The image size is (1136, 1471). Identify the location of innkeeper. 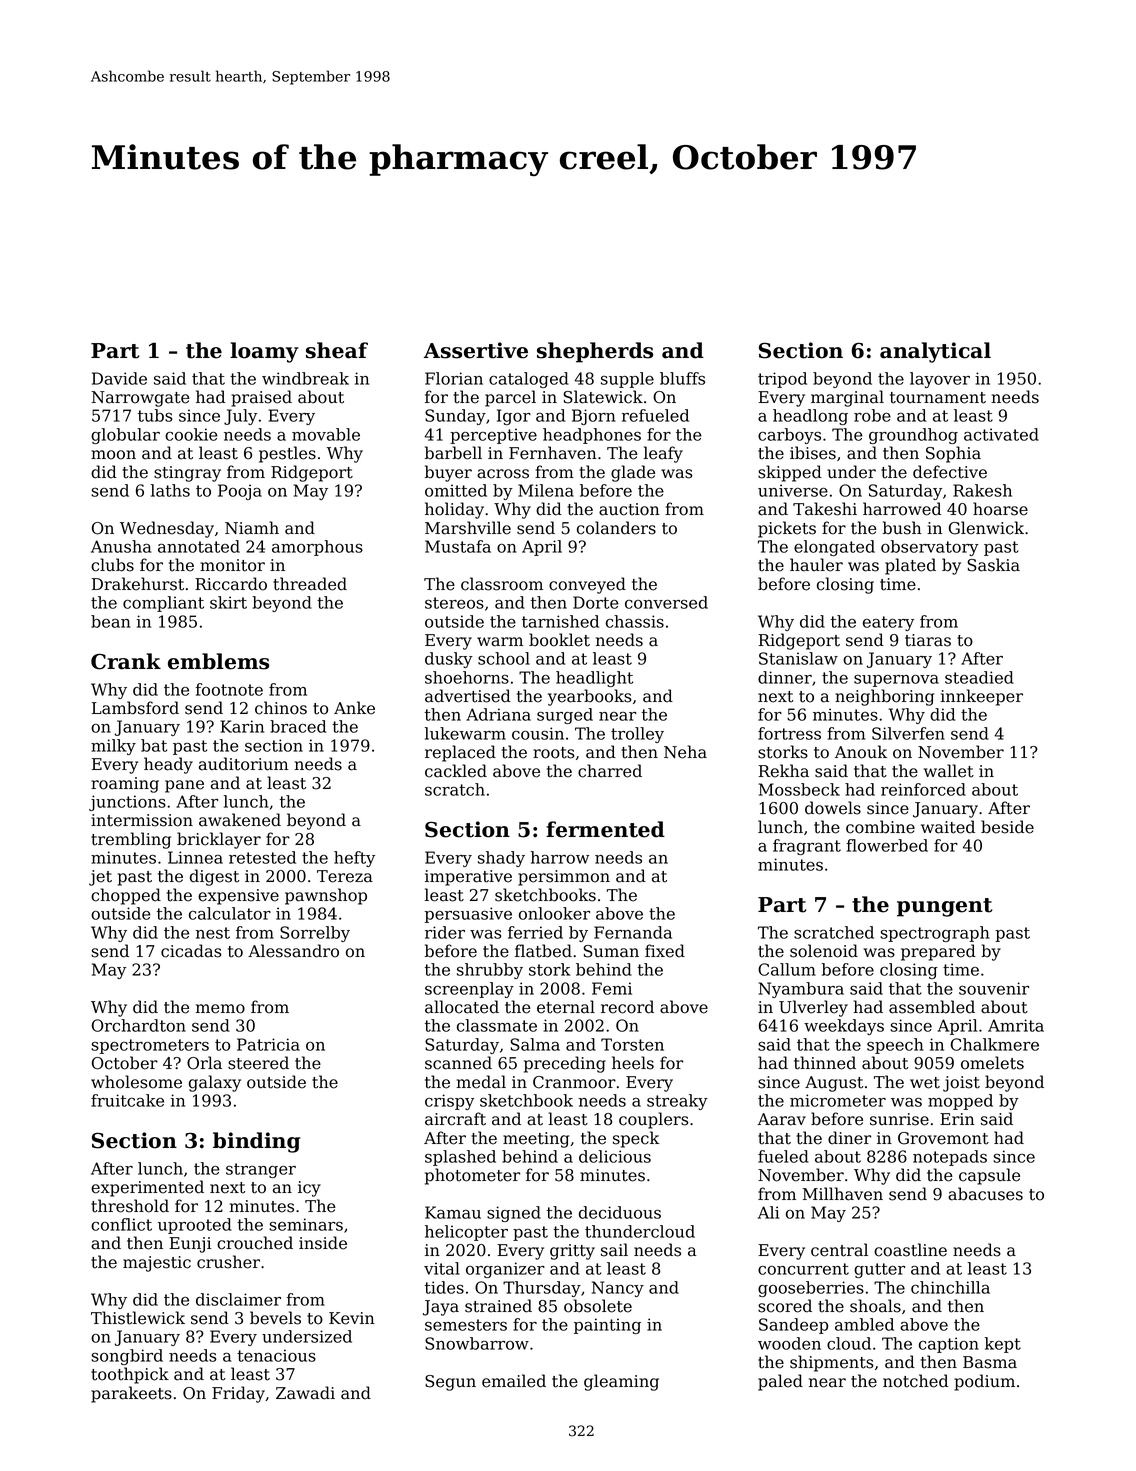
(982, 697).
